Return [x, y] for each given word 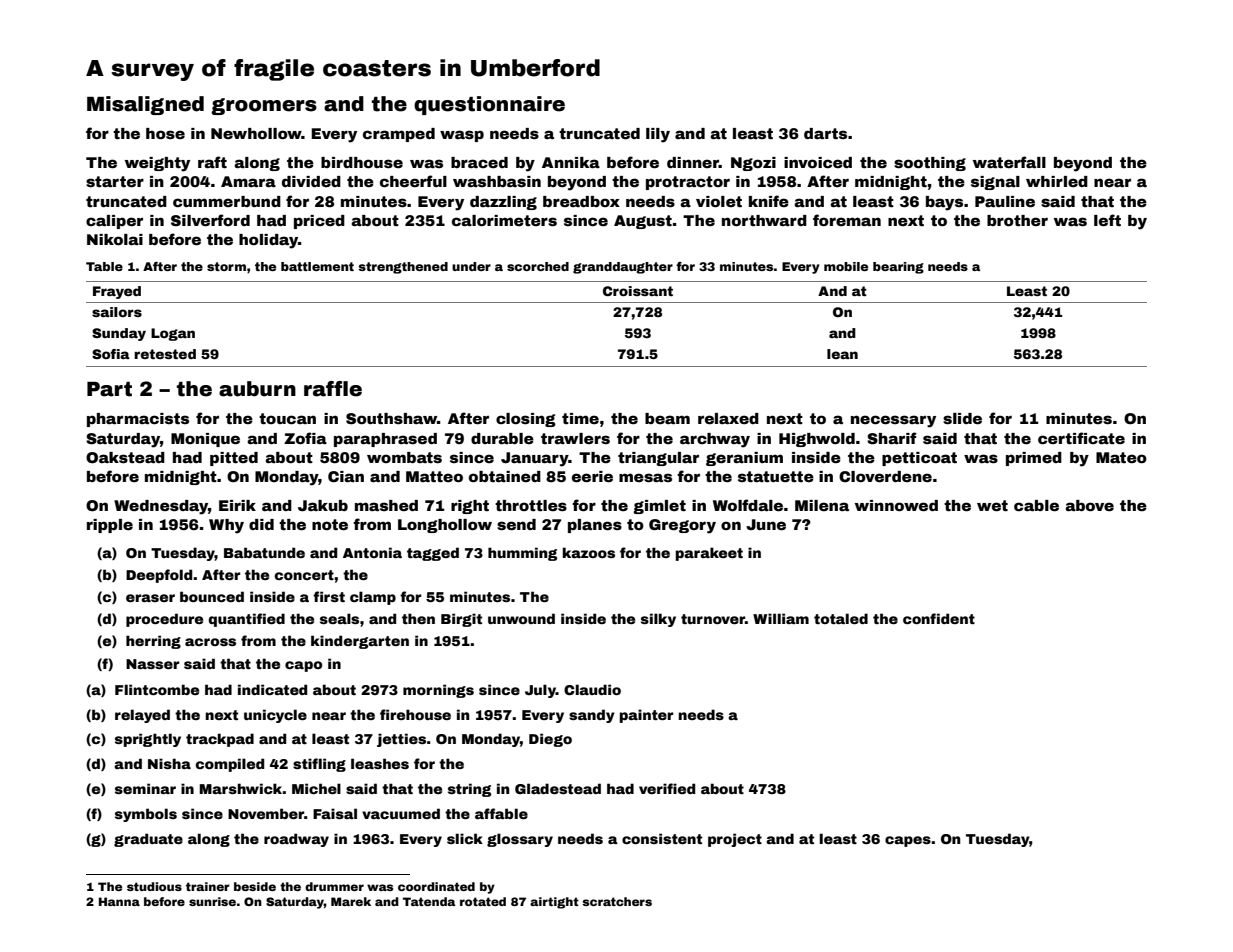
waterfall [1009, 162]
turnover [713, 619]
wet [992, 505]
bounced [212, 596]
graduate [148, 840]
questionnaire [489, 105]
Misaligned [145, 105]
